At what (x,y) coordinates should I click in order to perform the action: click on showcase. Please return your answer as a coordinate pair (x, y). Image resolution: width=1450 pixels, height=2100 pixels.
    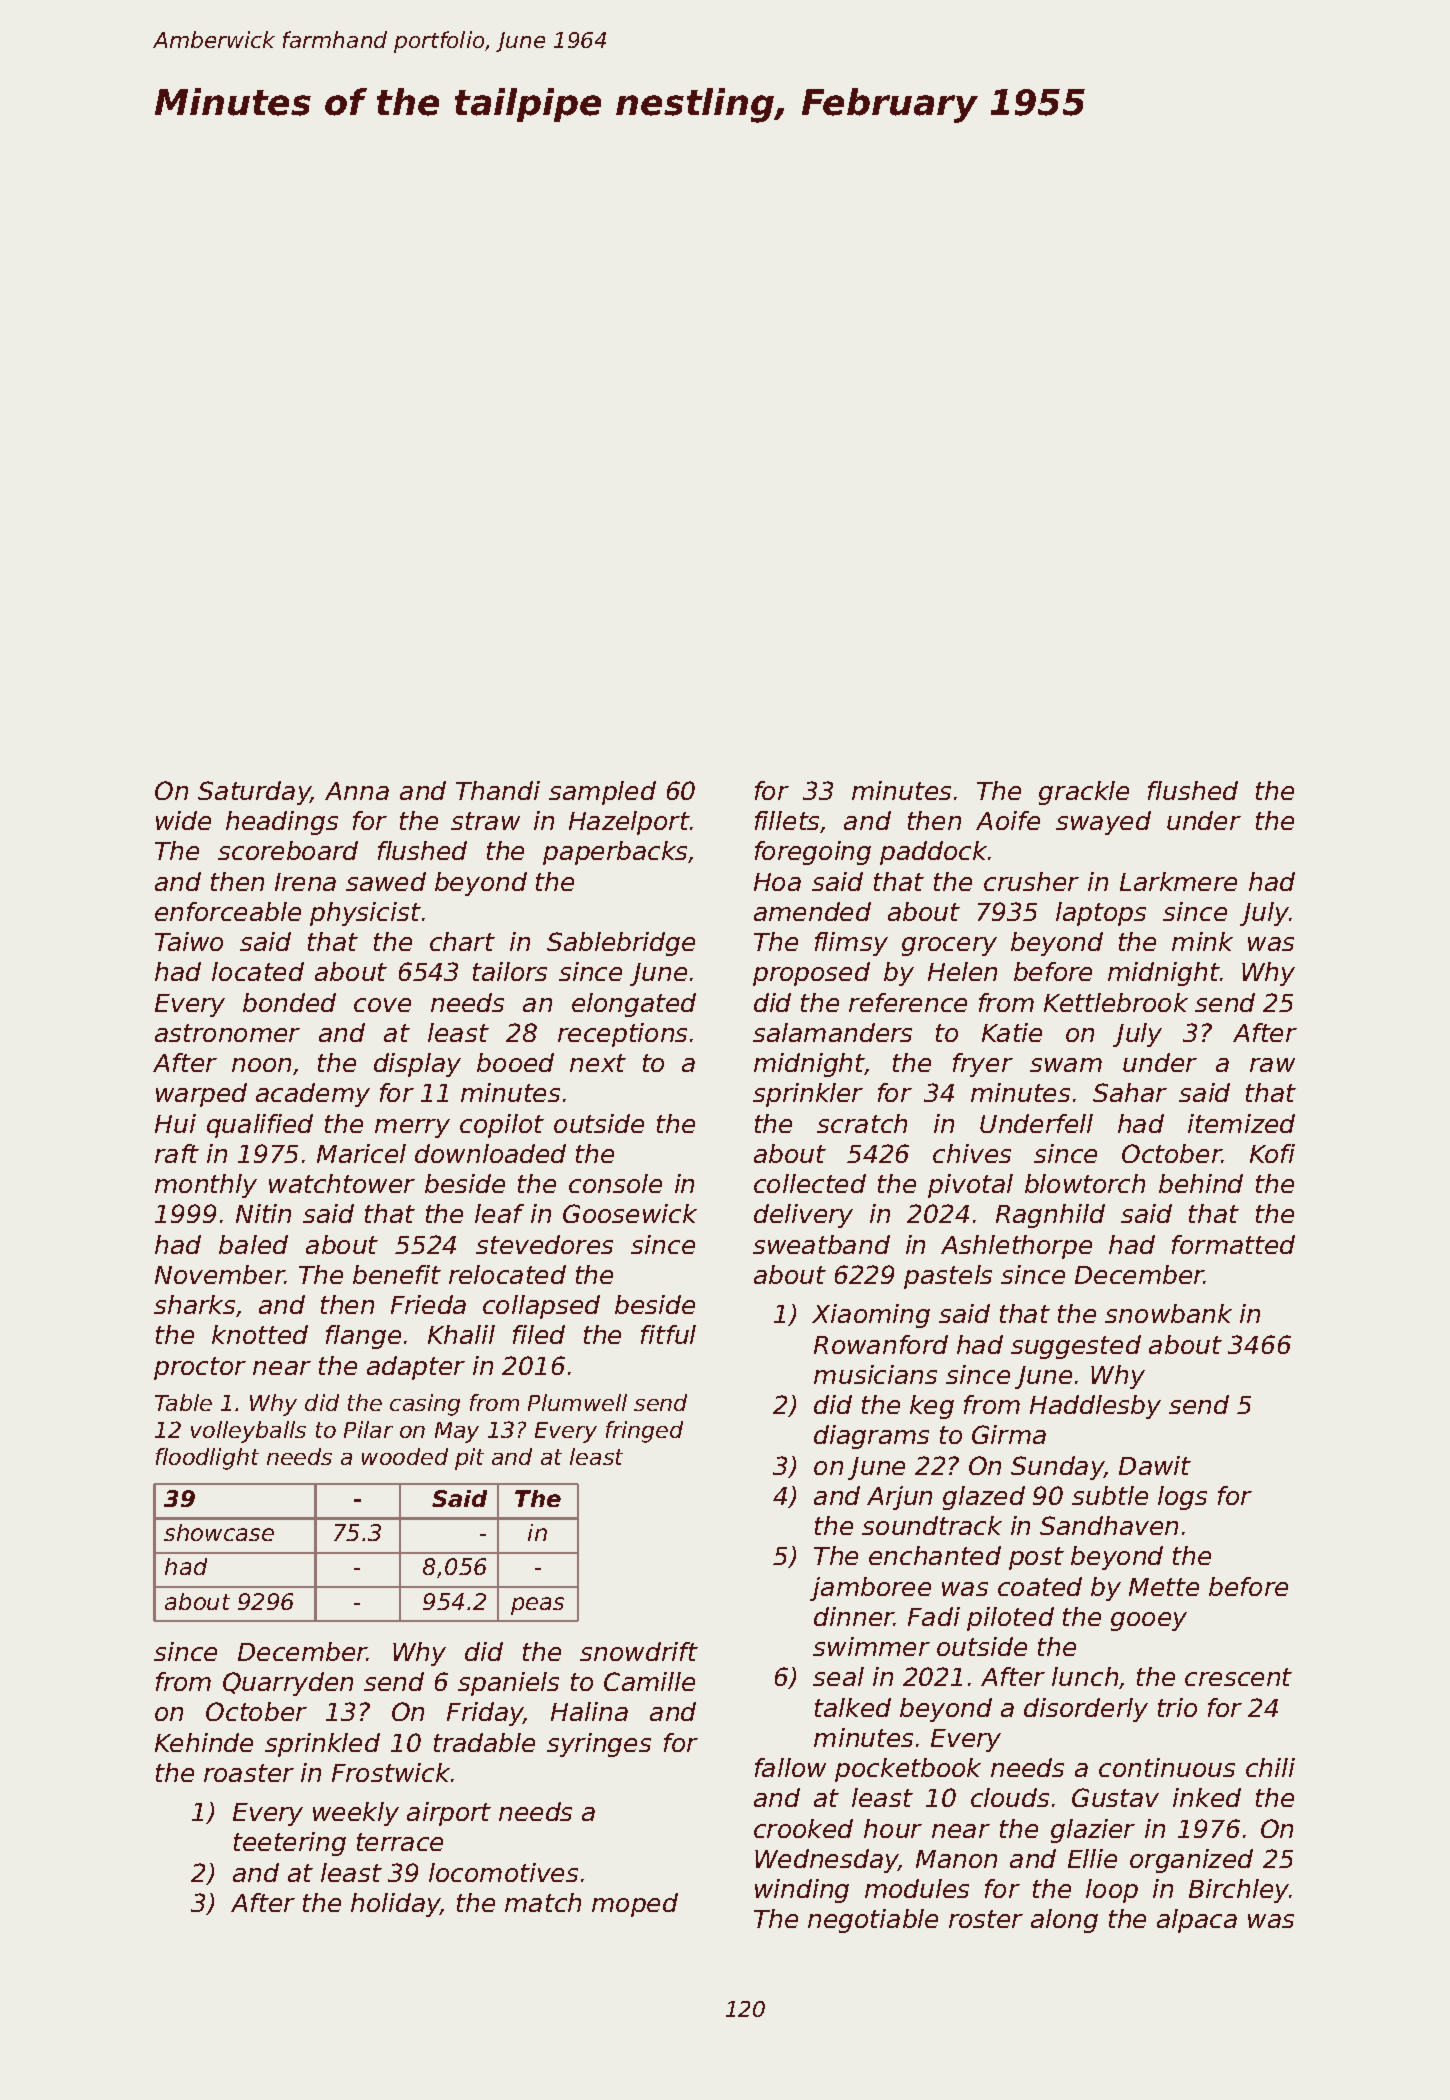
    Looking at the image, I should click on (219, 1532).
